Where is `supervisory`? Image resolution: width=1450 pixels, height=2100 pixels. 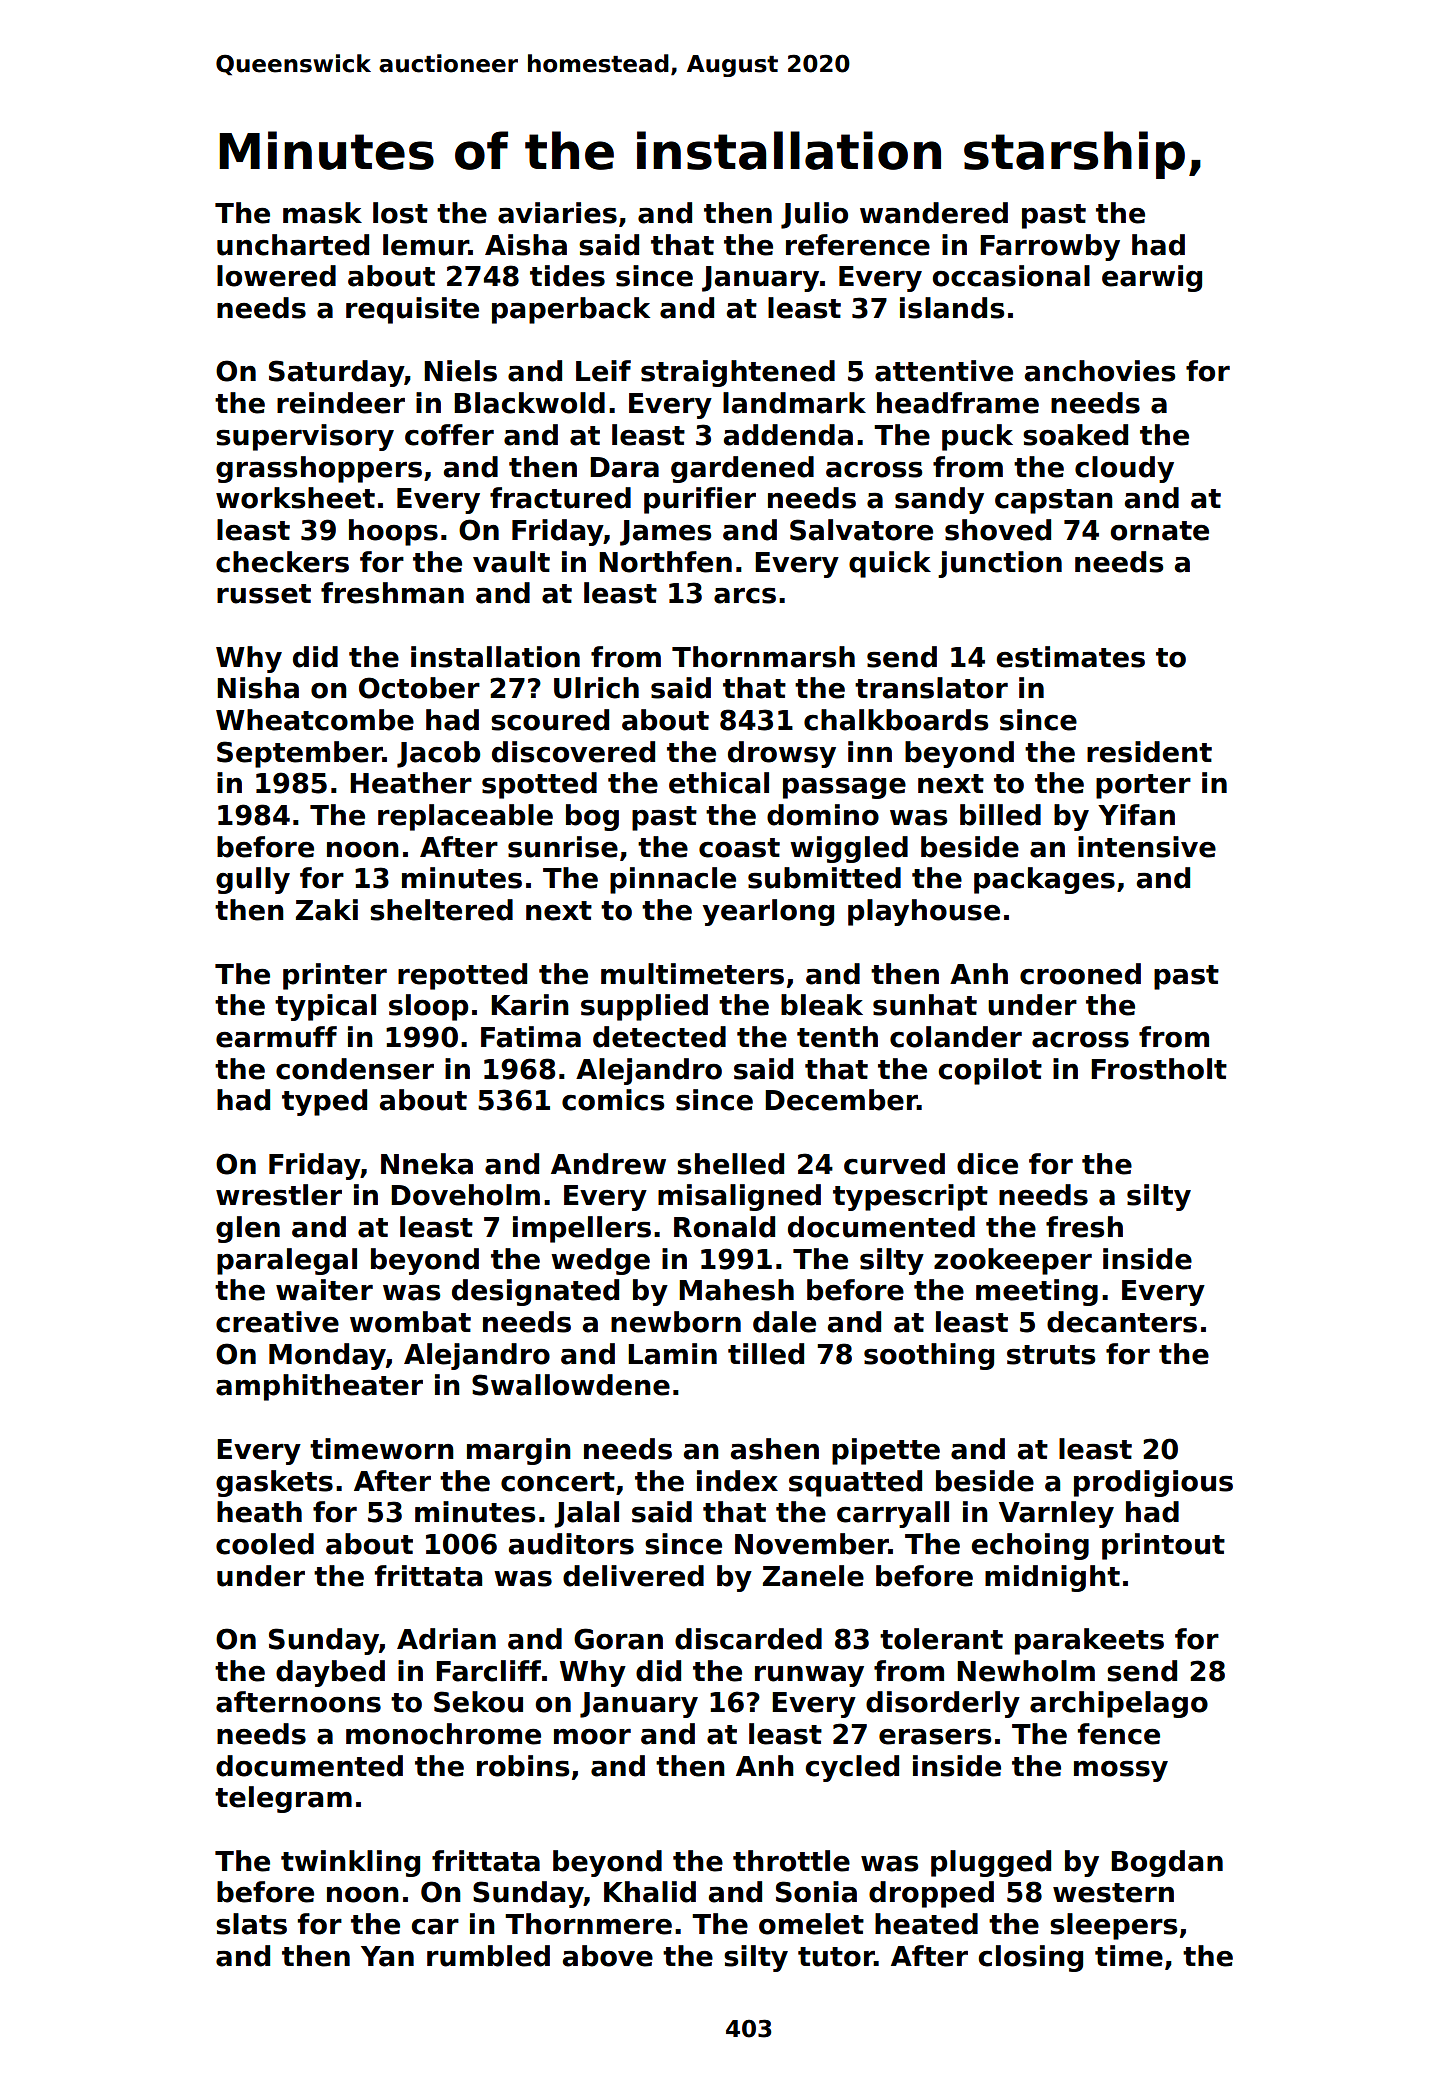 supervisory is located at coordinates (305, 437).
